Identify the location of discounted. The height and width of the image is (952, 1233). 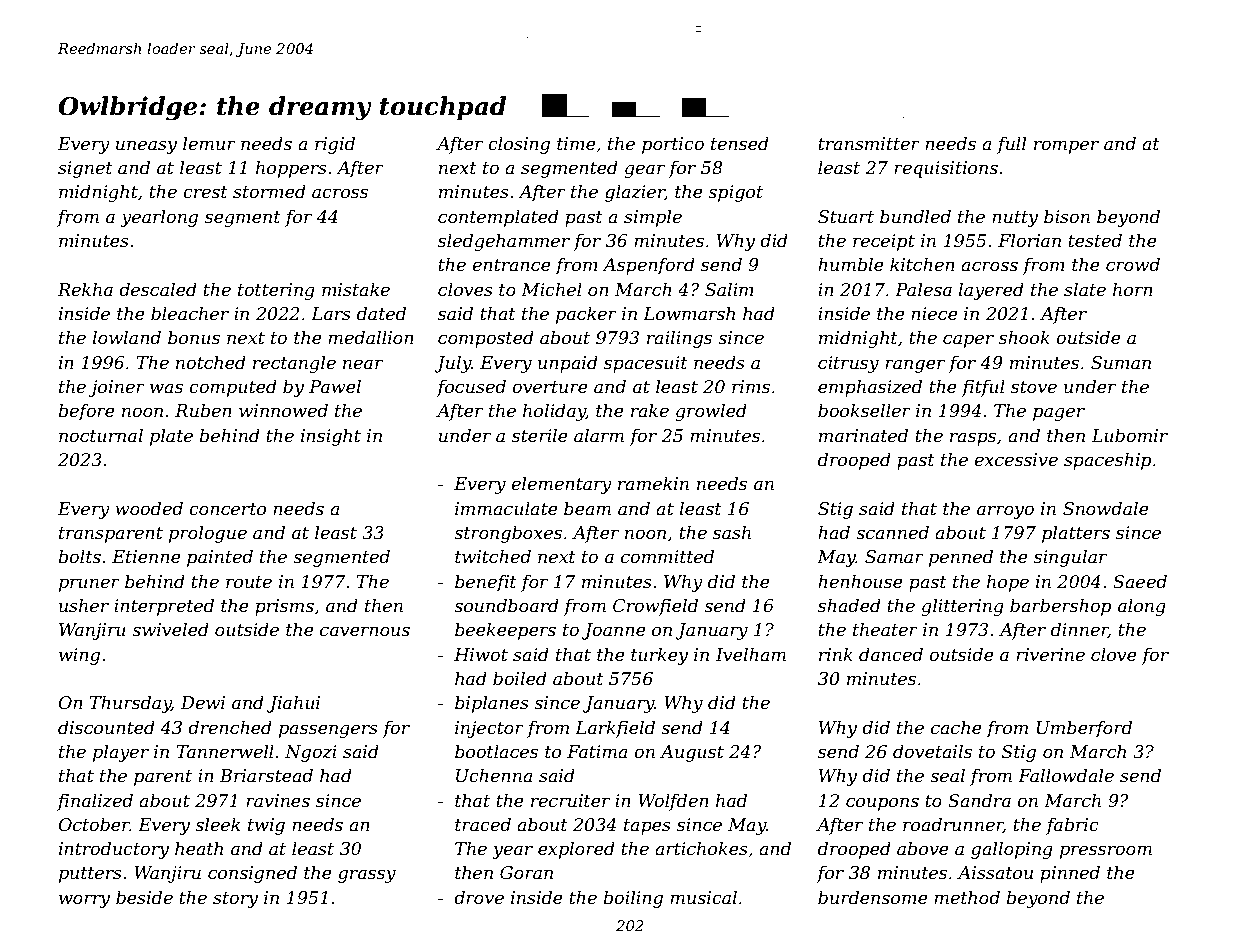
(106, 727).
